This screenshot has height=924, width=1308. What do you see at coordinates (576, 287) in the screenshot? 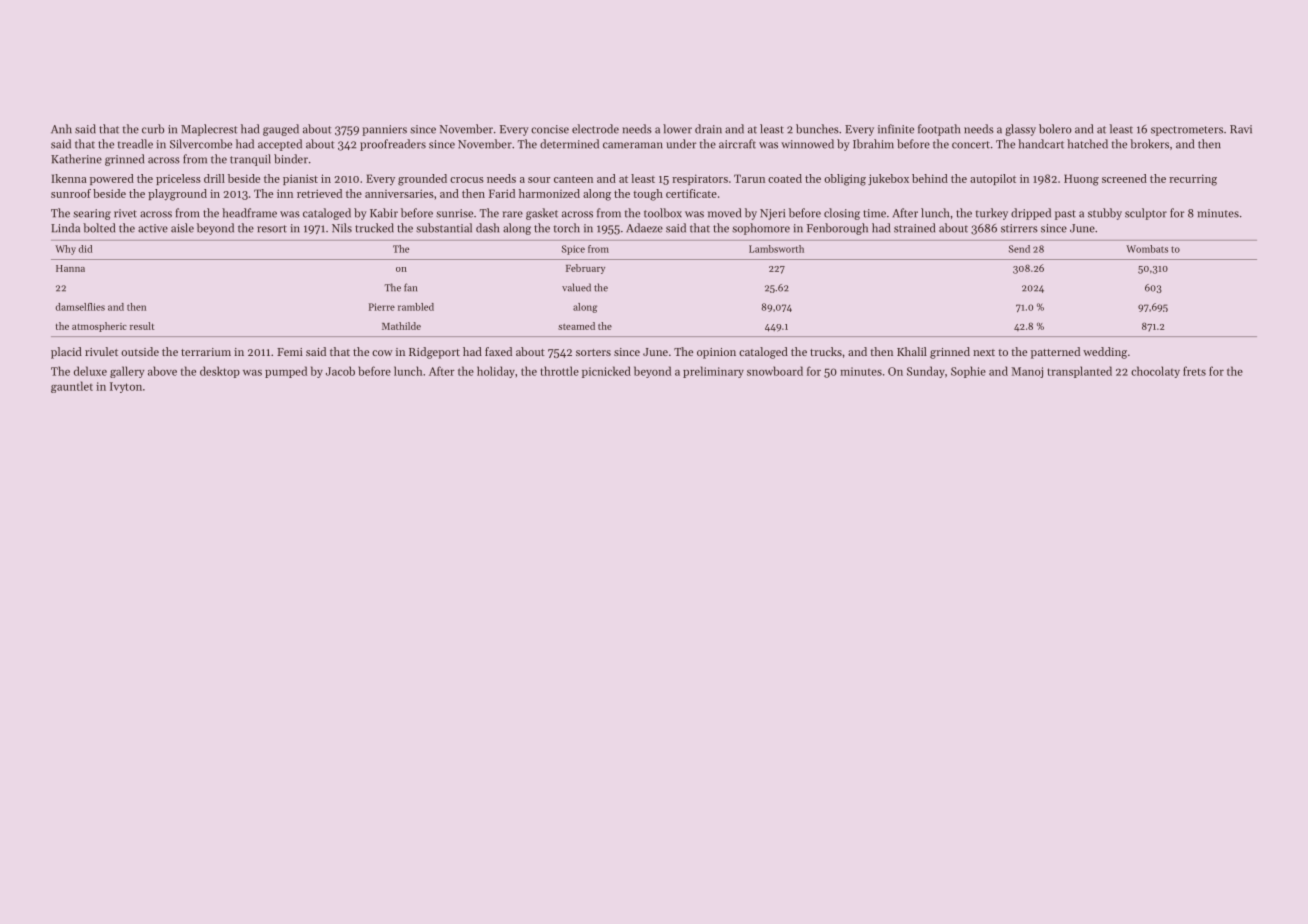
I see `valued` at bounding box center [576, 287].
